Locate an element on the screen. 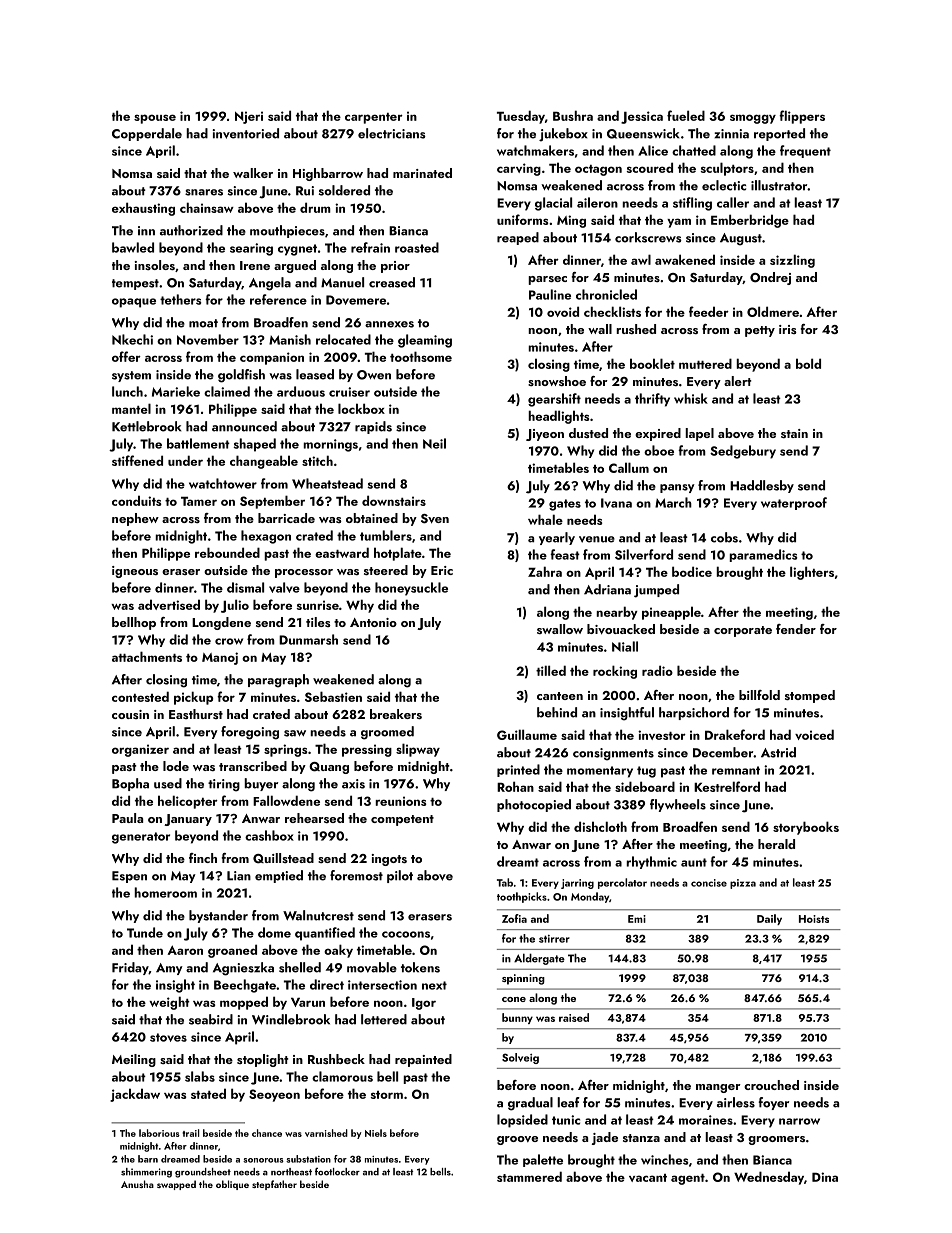 This screenshot has height=1233, width=952. reported is located at coordinates (779, 134).
